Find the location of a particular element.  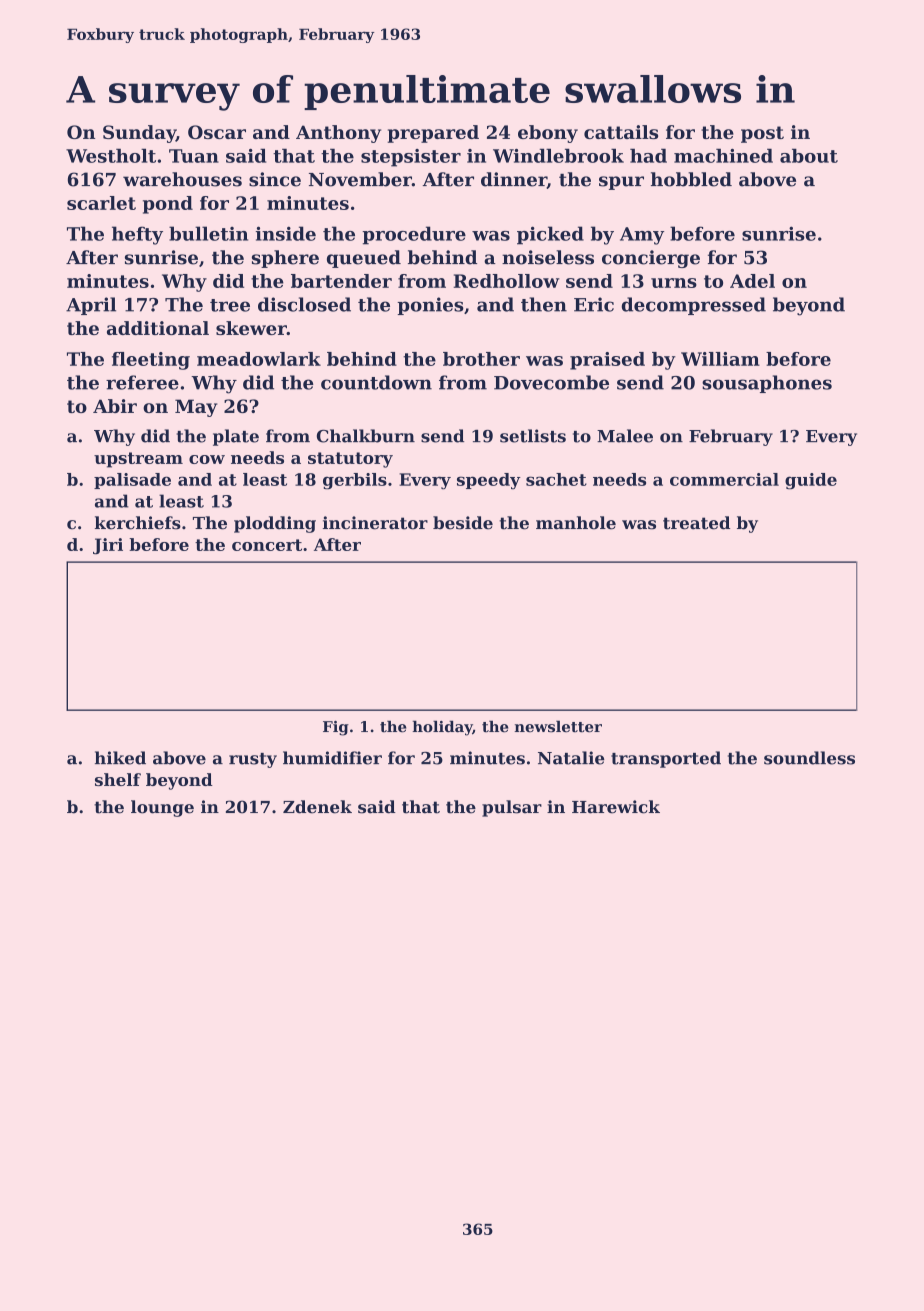

palisade is located at coordinates (132, 481).
